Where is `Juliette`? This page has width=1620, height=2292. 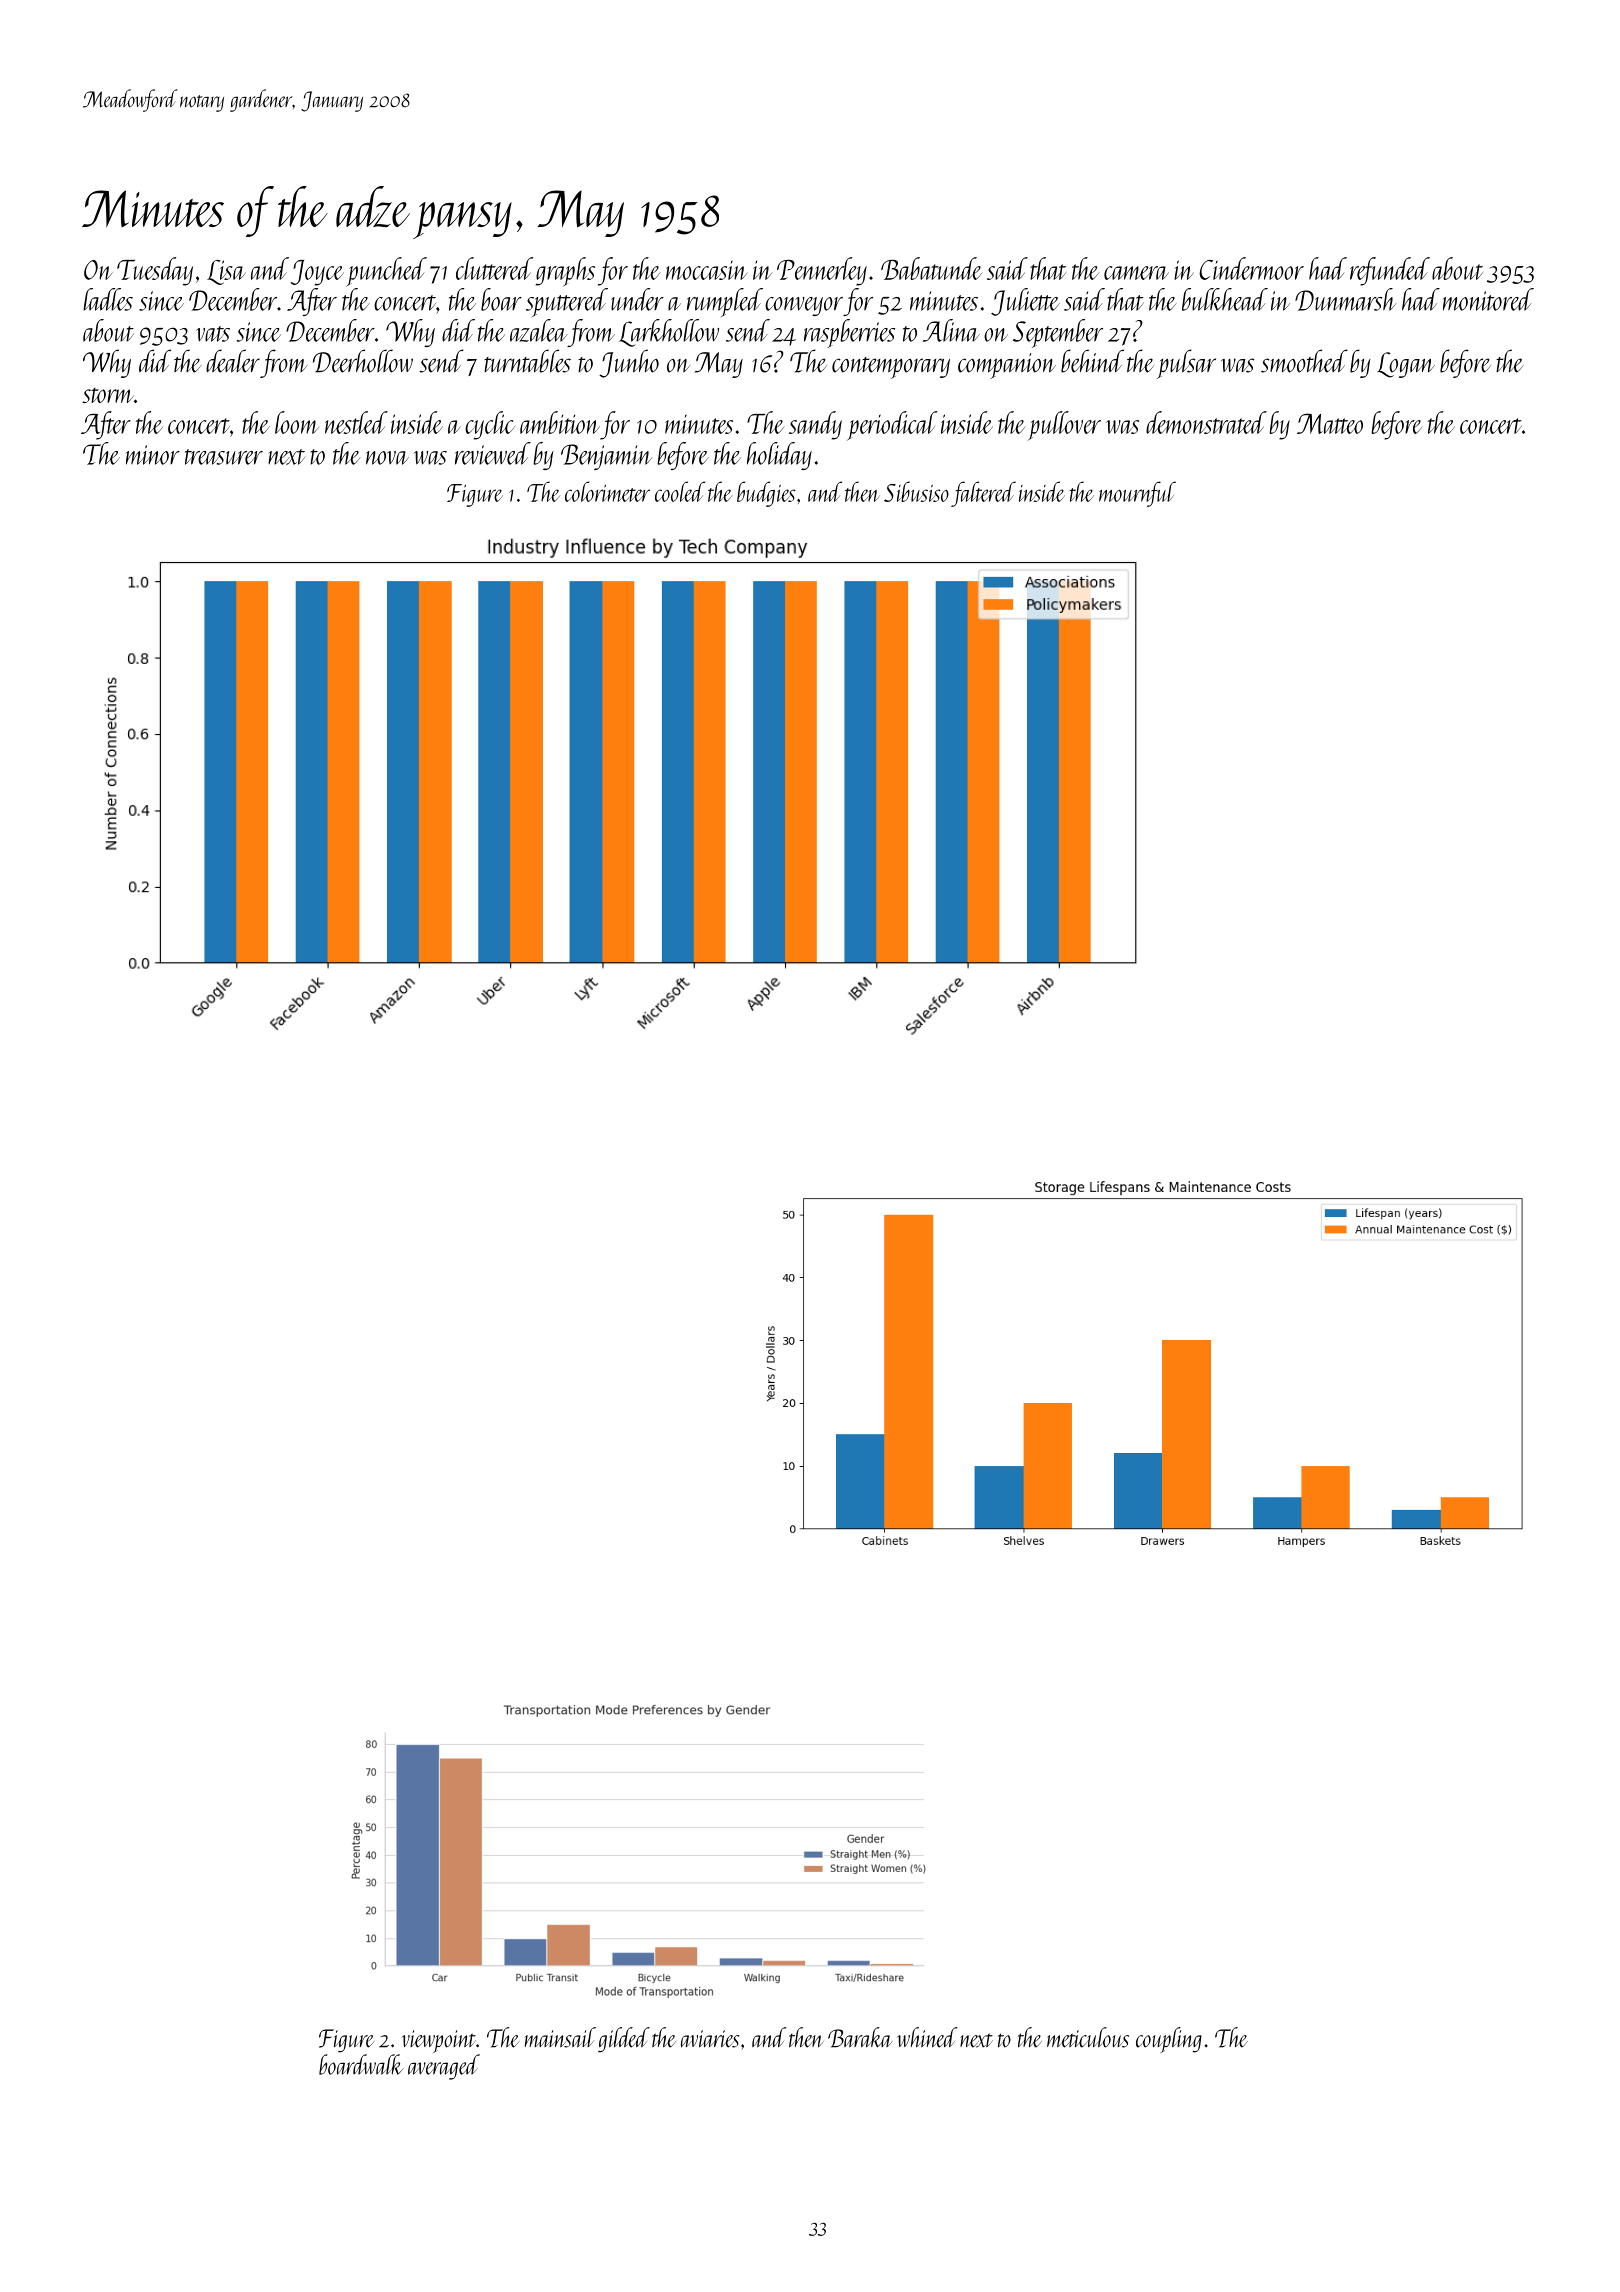 Juliette is located at coordinates (1025, 302).
